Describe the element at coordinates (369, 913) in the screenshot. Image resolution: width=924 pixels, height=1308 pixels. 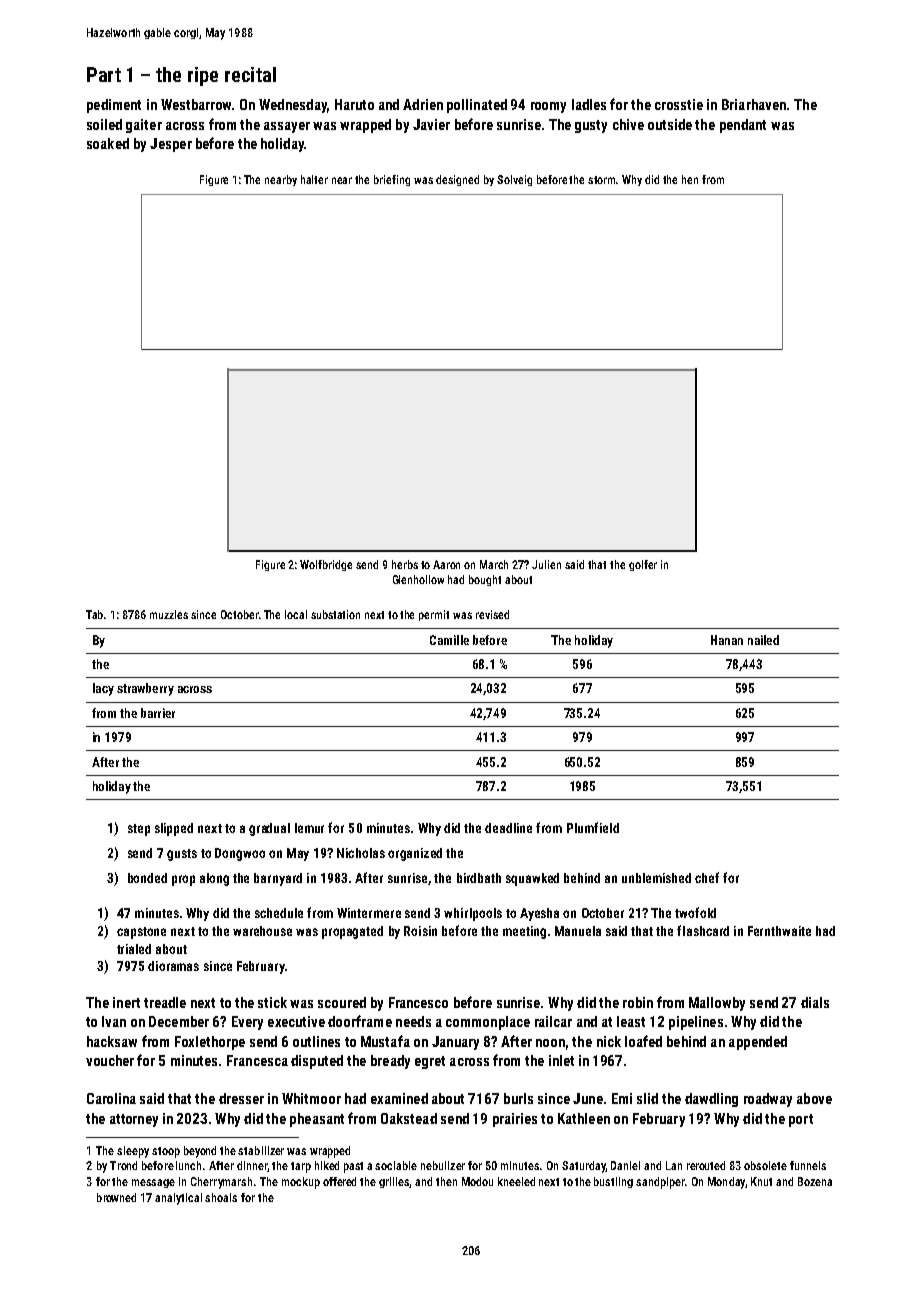
I see `Wintermere` at that location.
